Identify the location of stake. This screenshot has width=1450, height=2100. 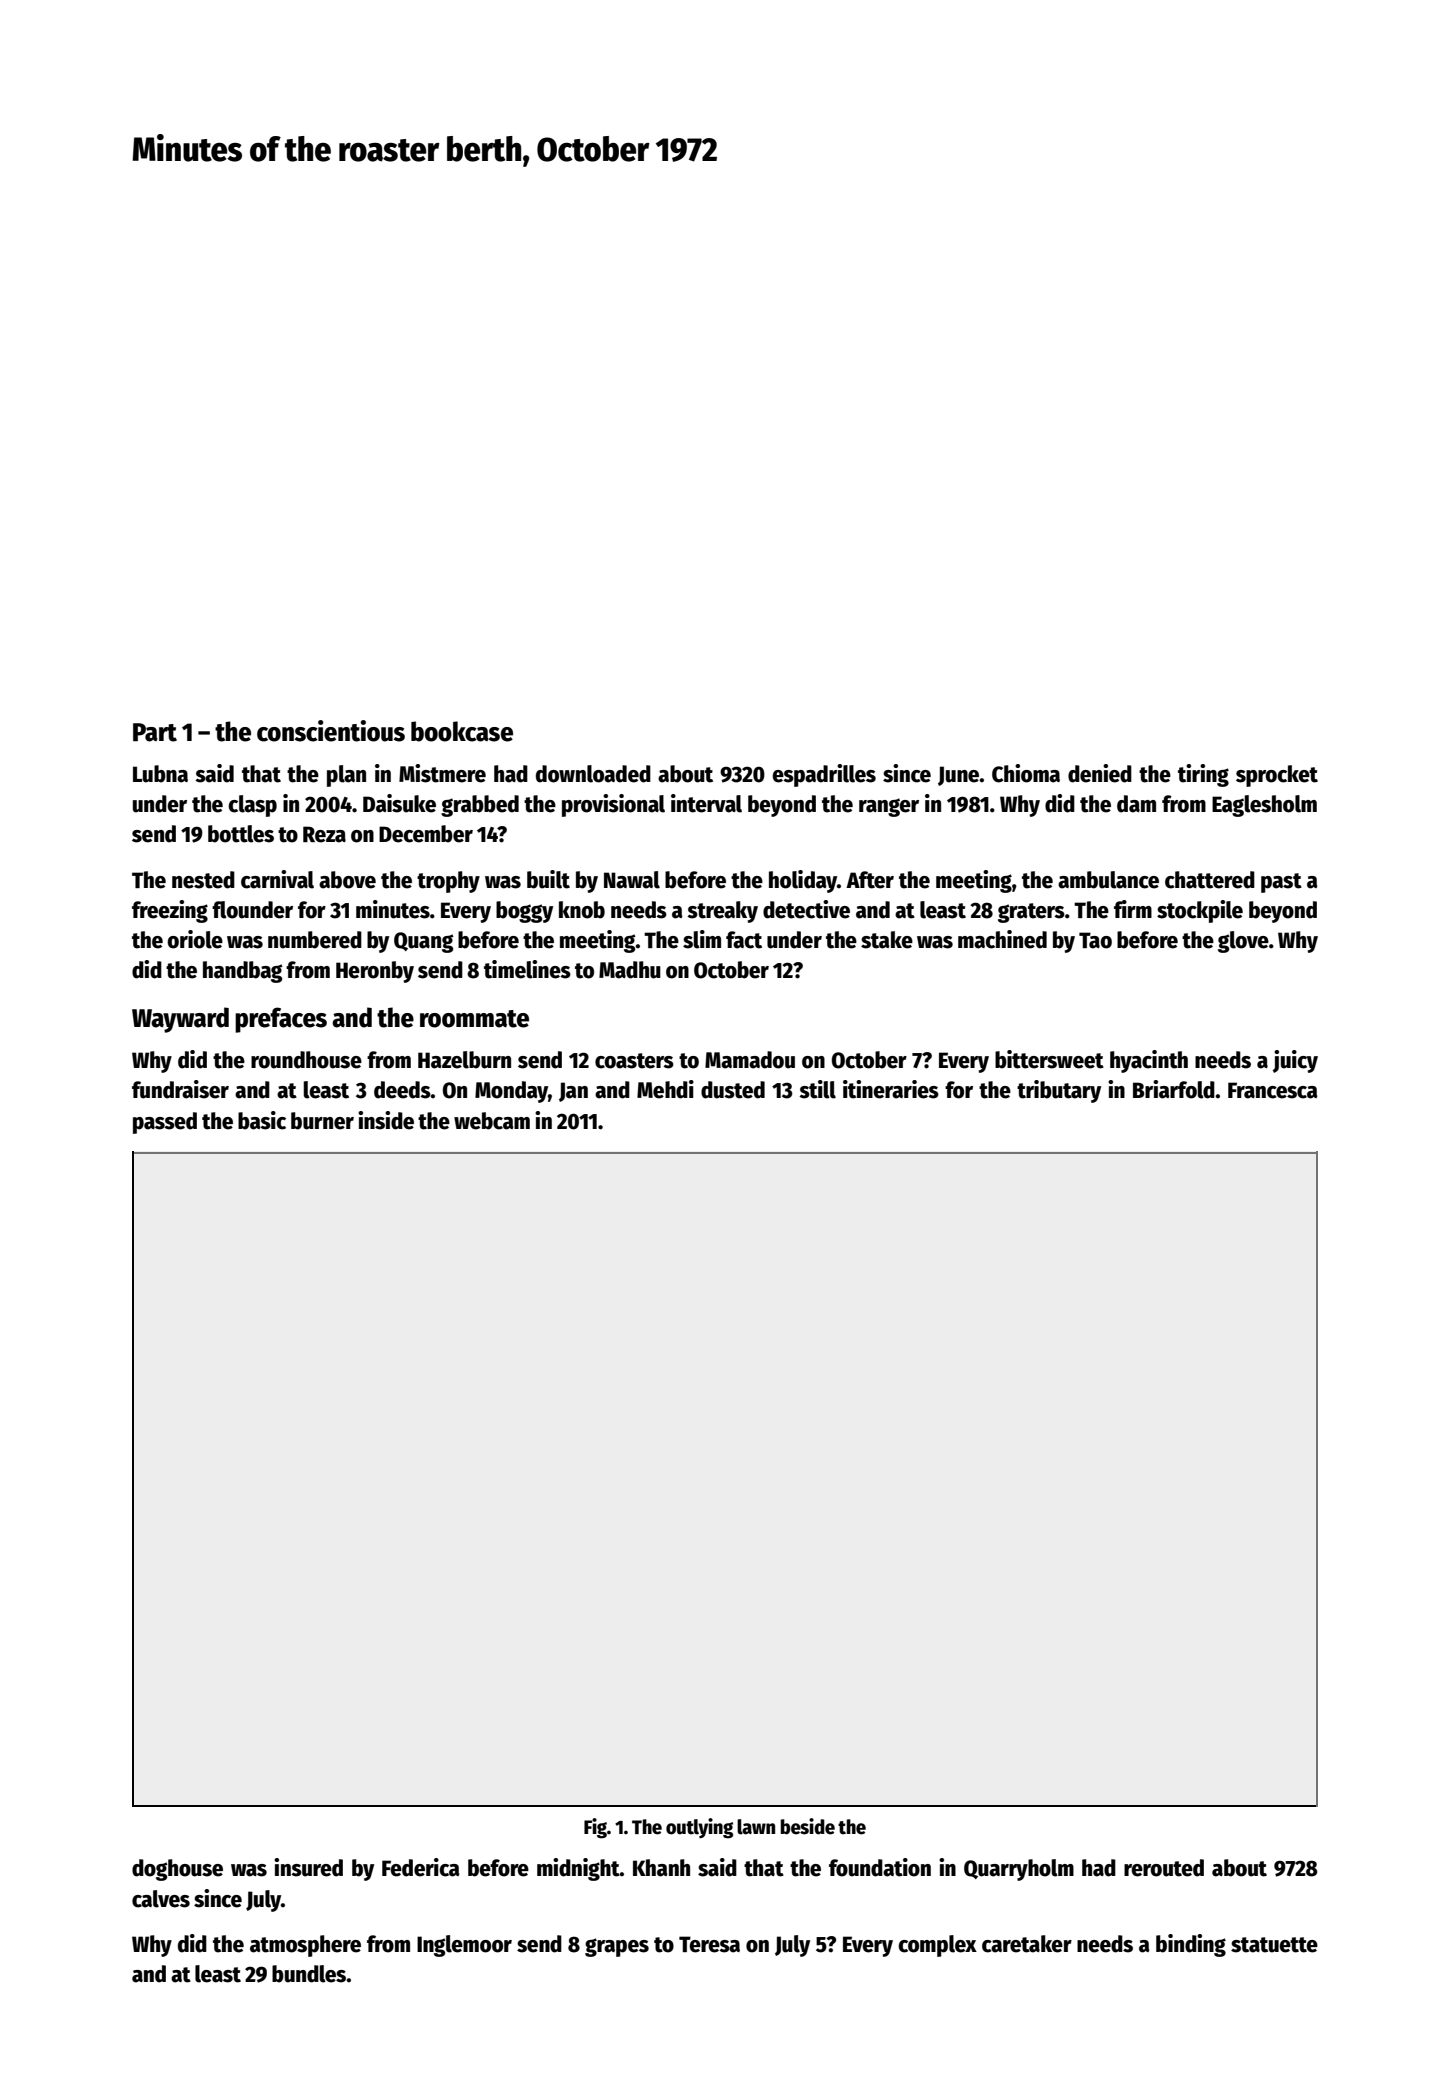
(887, 940).
